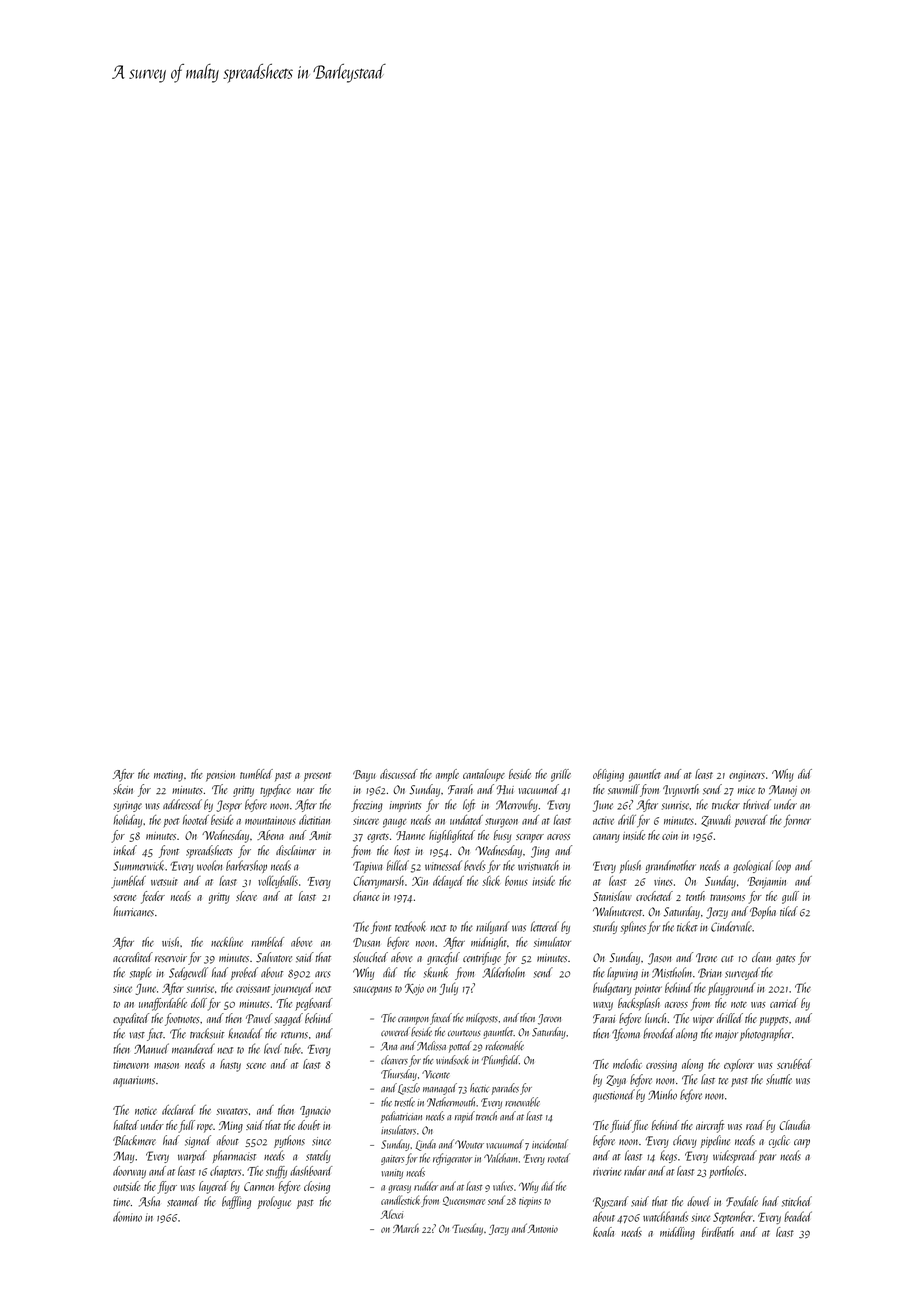 The width and height of the document is (924, 1308). Describe the element at coordinates (617, 911) in the document. I see `Walnutcrest` at that location.
